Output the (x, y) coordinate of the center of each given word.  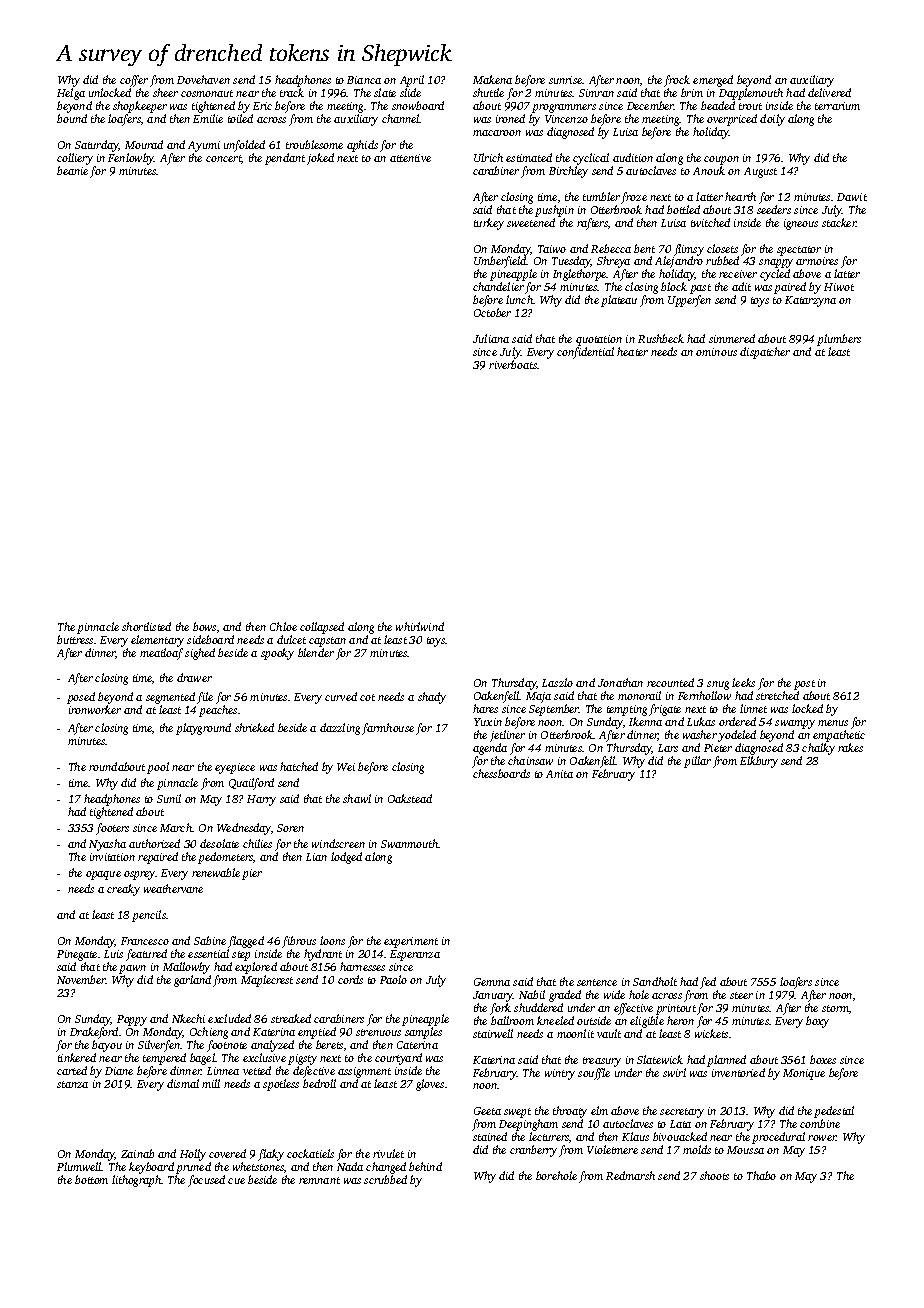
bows (204, 626)
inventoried (738, 1072)
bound (72, 118)
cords (350, 979)
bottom (91, 1179)
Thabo (761, 1175)
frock (677, 81)
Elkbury (759, 762)
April (412, 81)
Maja (538, 697)
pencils (149, 916)
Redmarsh (630, 1175)
